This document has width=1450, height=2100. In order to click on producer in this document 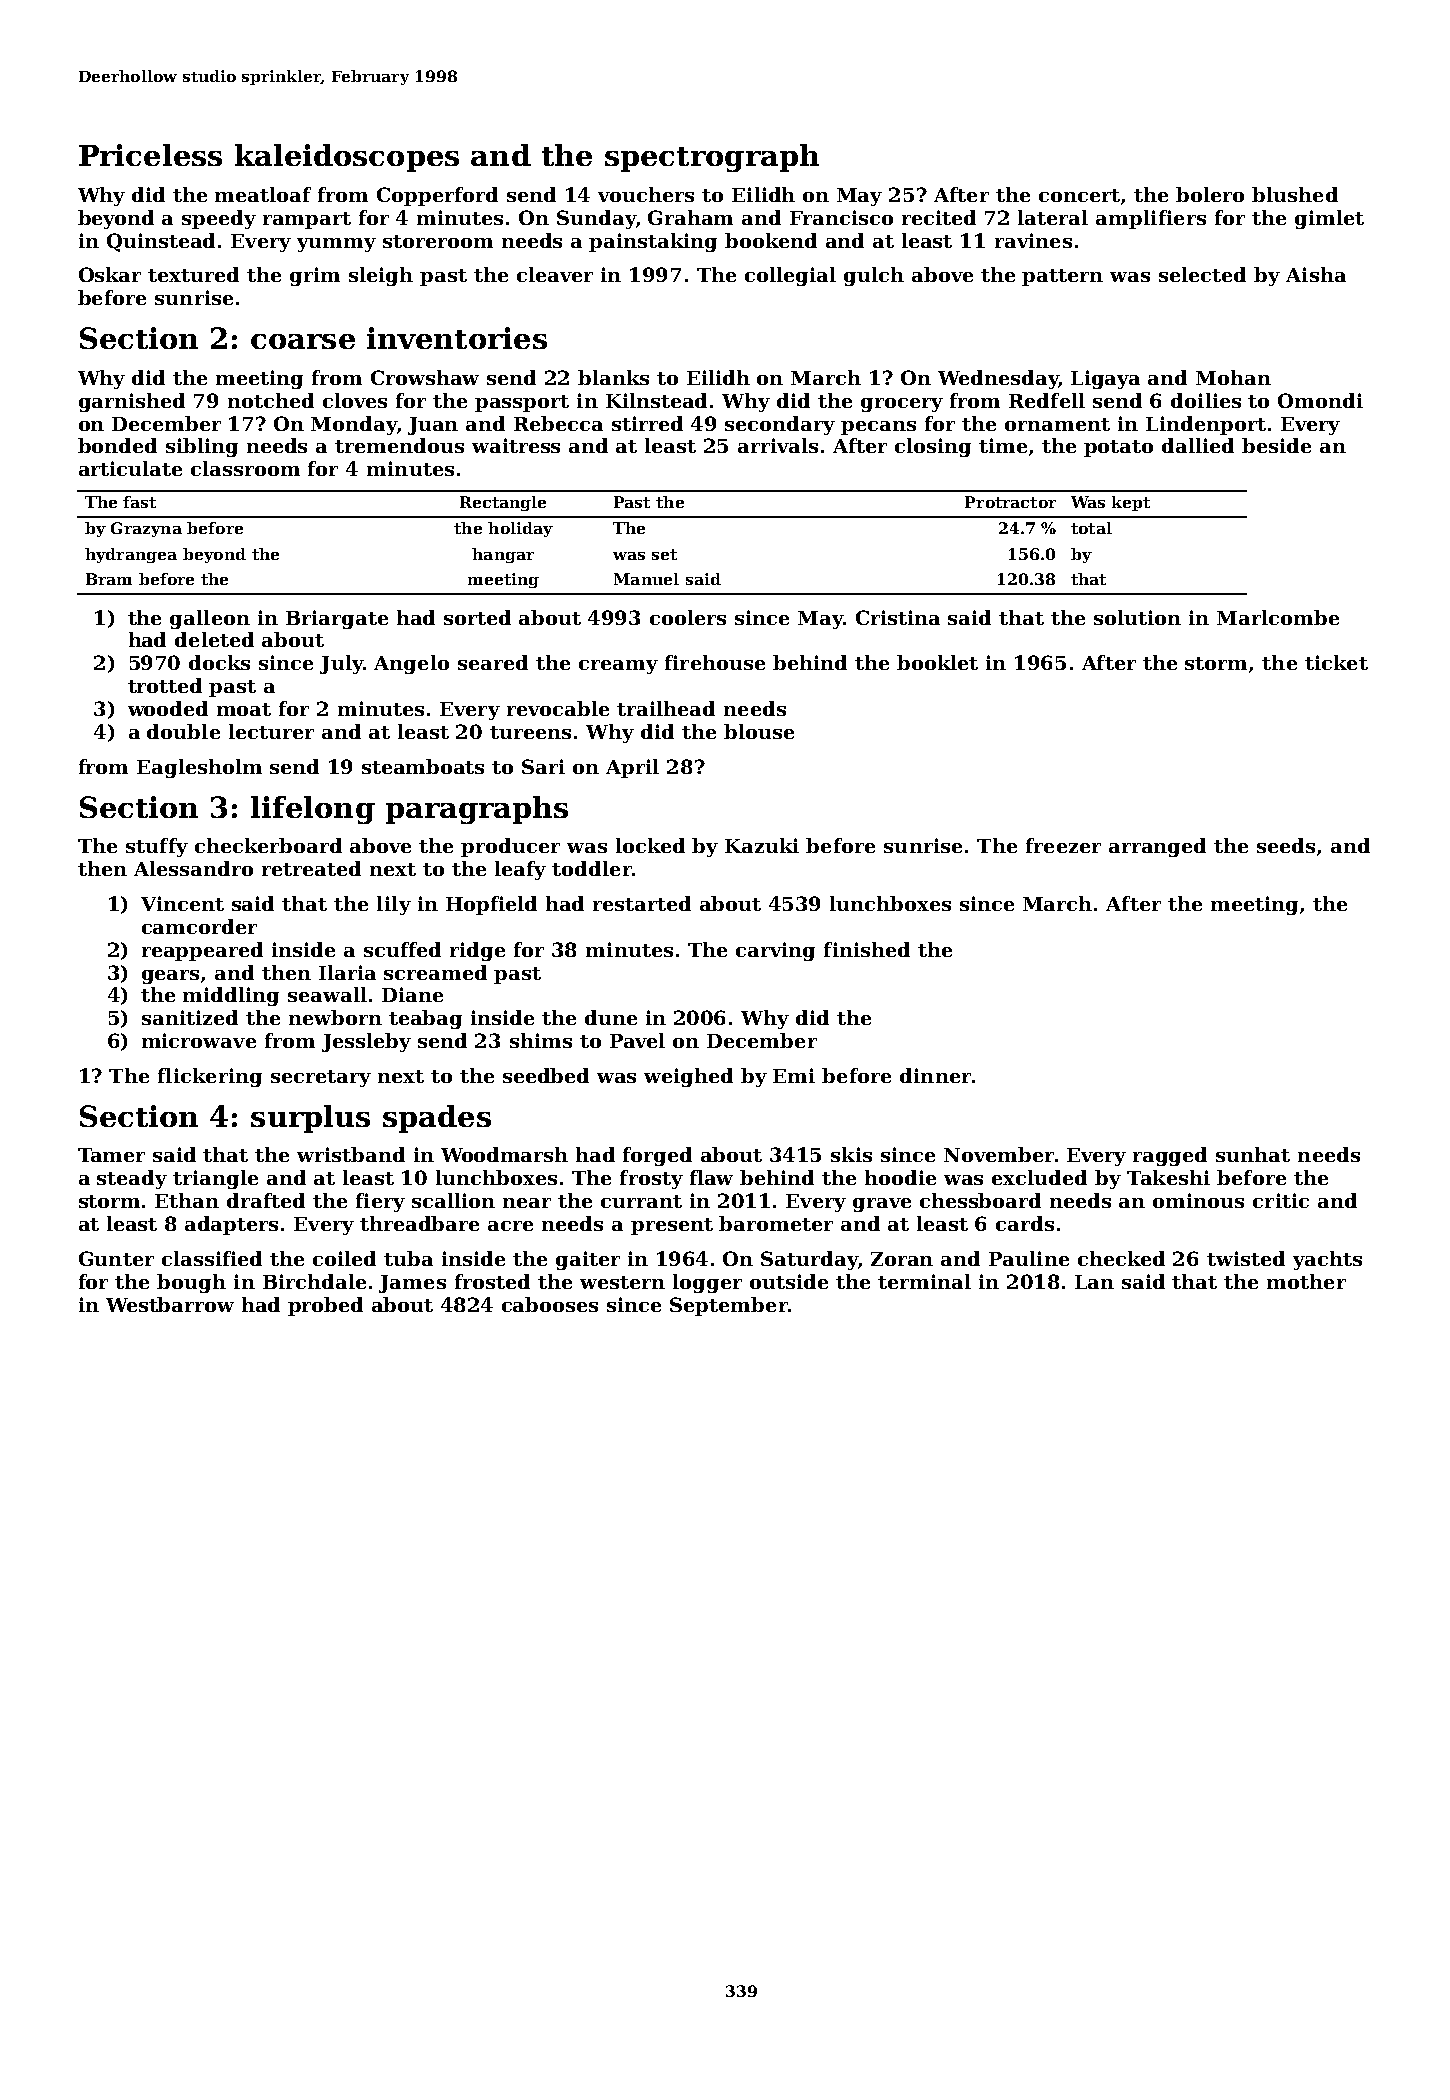, I will do `click(510, 847)`.
